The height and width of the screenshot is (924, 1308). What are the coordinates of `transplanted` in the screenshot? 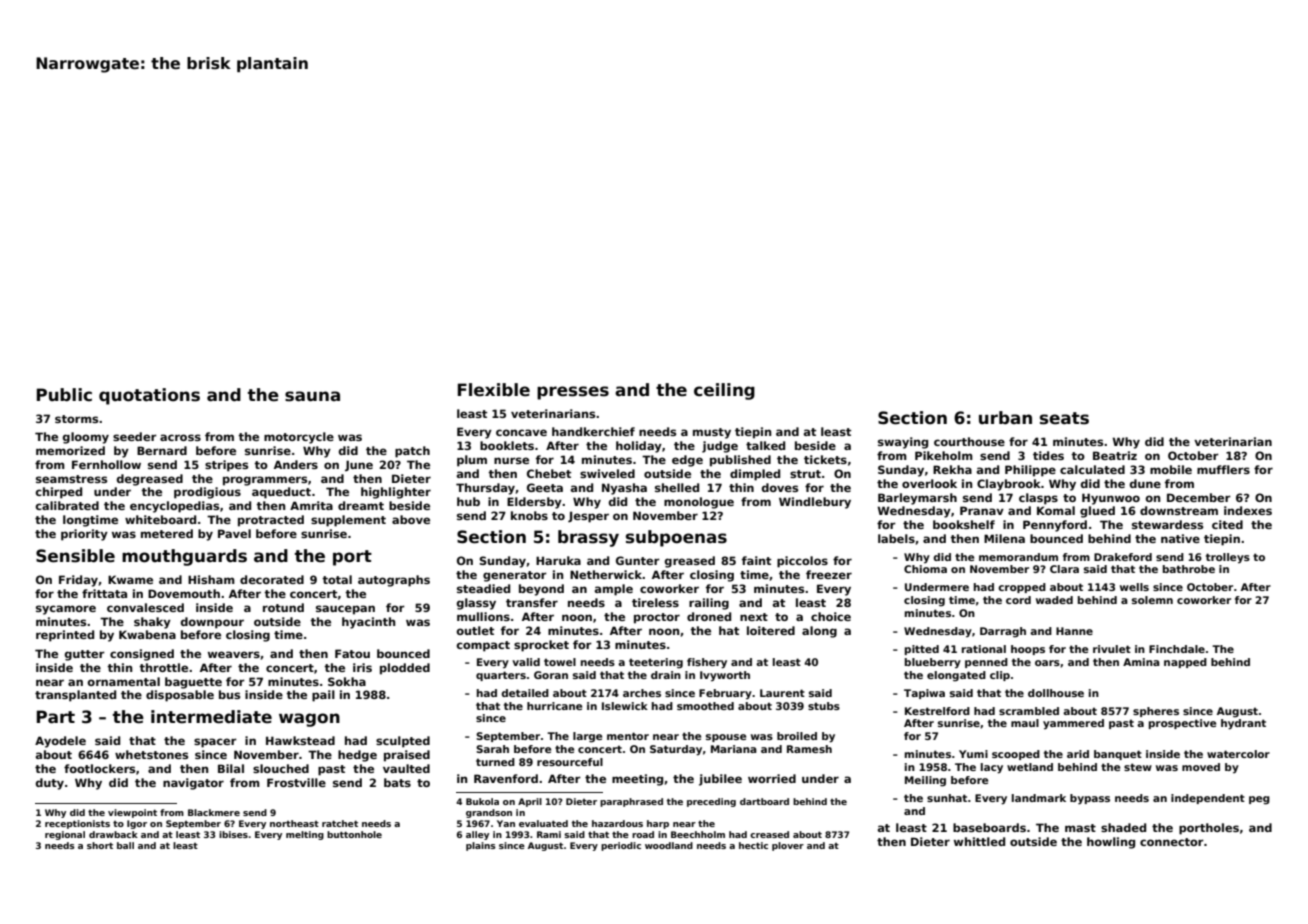 It's located at (75, 696).
